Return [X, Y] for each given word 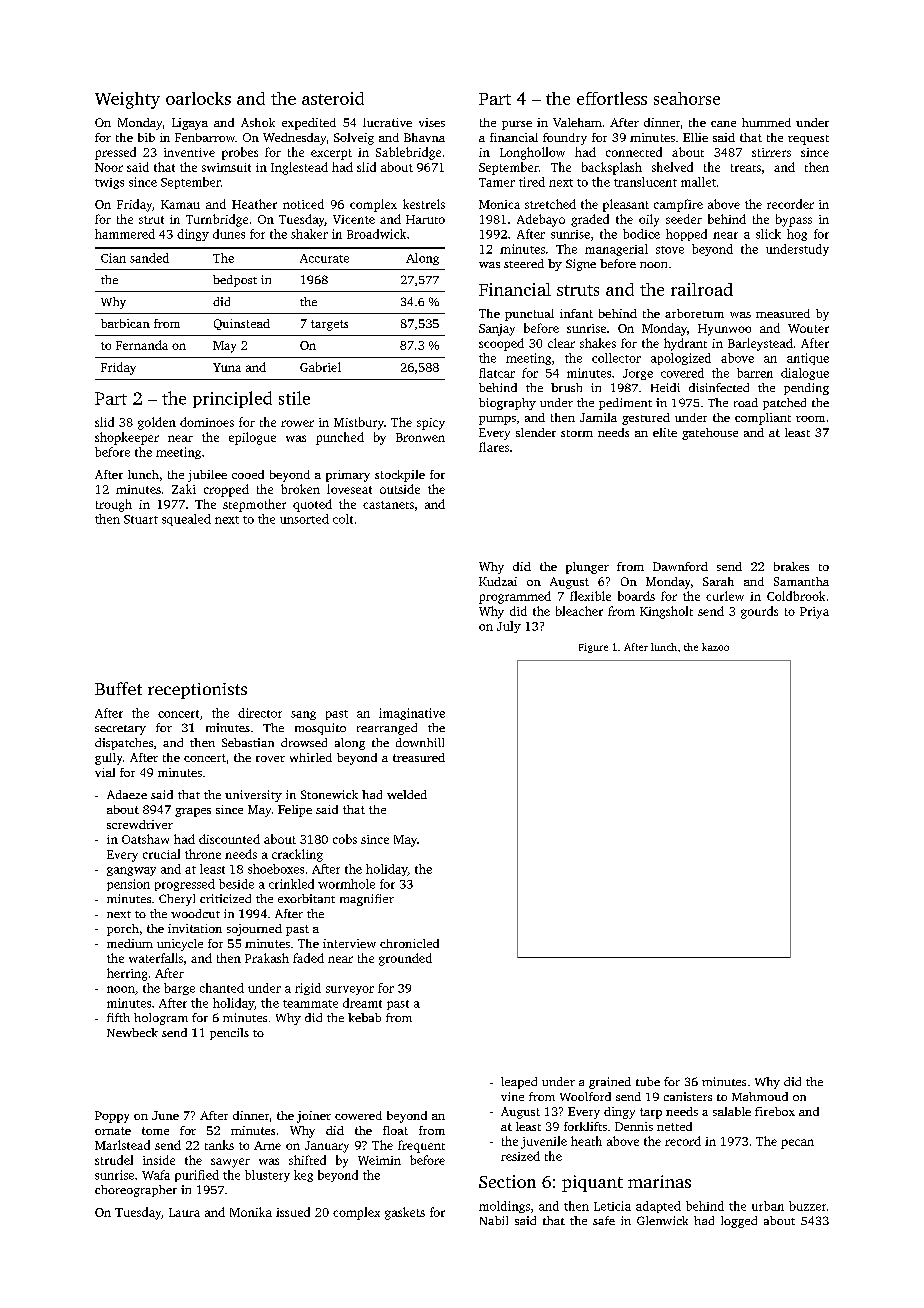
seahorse [687, 98]
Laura [184, 1212]
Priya [814, 613]
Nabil [494, 1220]
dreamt [362, 1003]
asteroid [333, 98]
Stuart [141, 519]
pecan [797, 1144]
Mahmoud [760, 1096]
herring [127, 974]
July [509, 627]
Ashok [258, 122]
